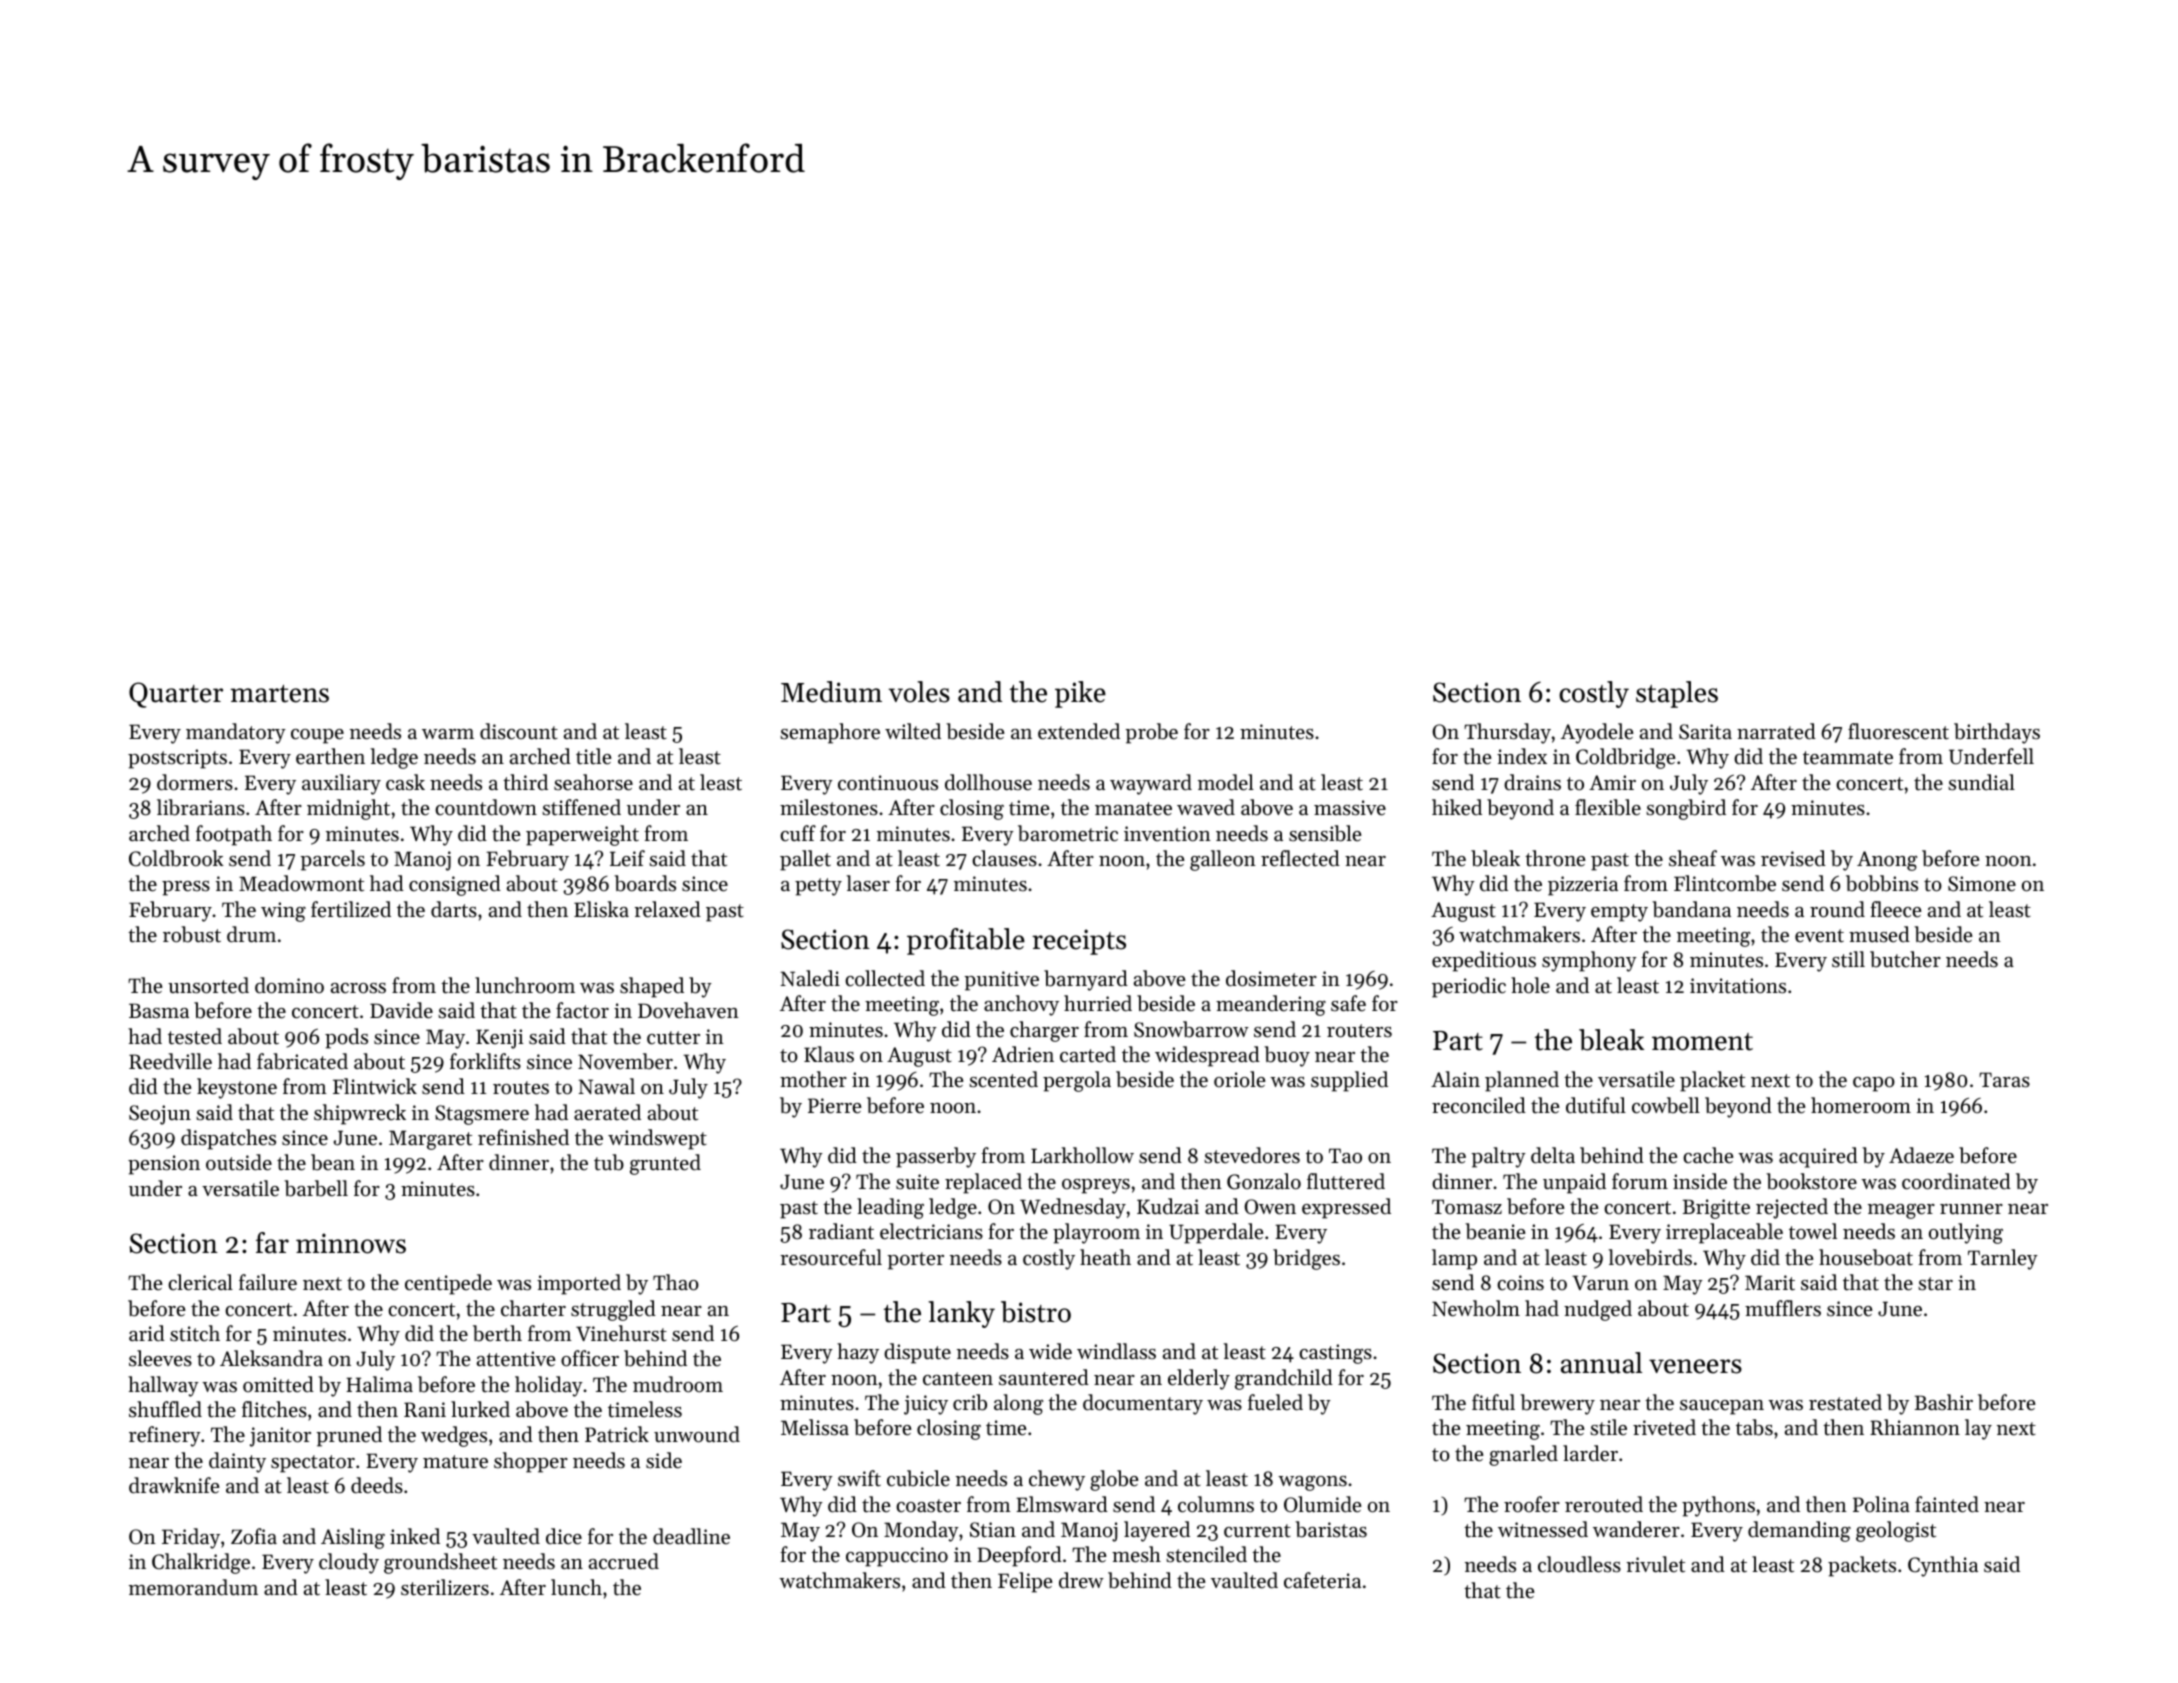  I want to click on mandatory, so click(236, 733).
